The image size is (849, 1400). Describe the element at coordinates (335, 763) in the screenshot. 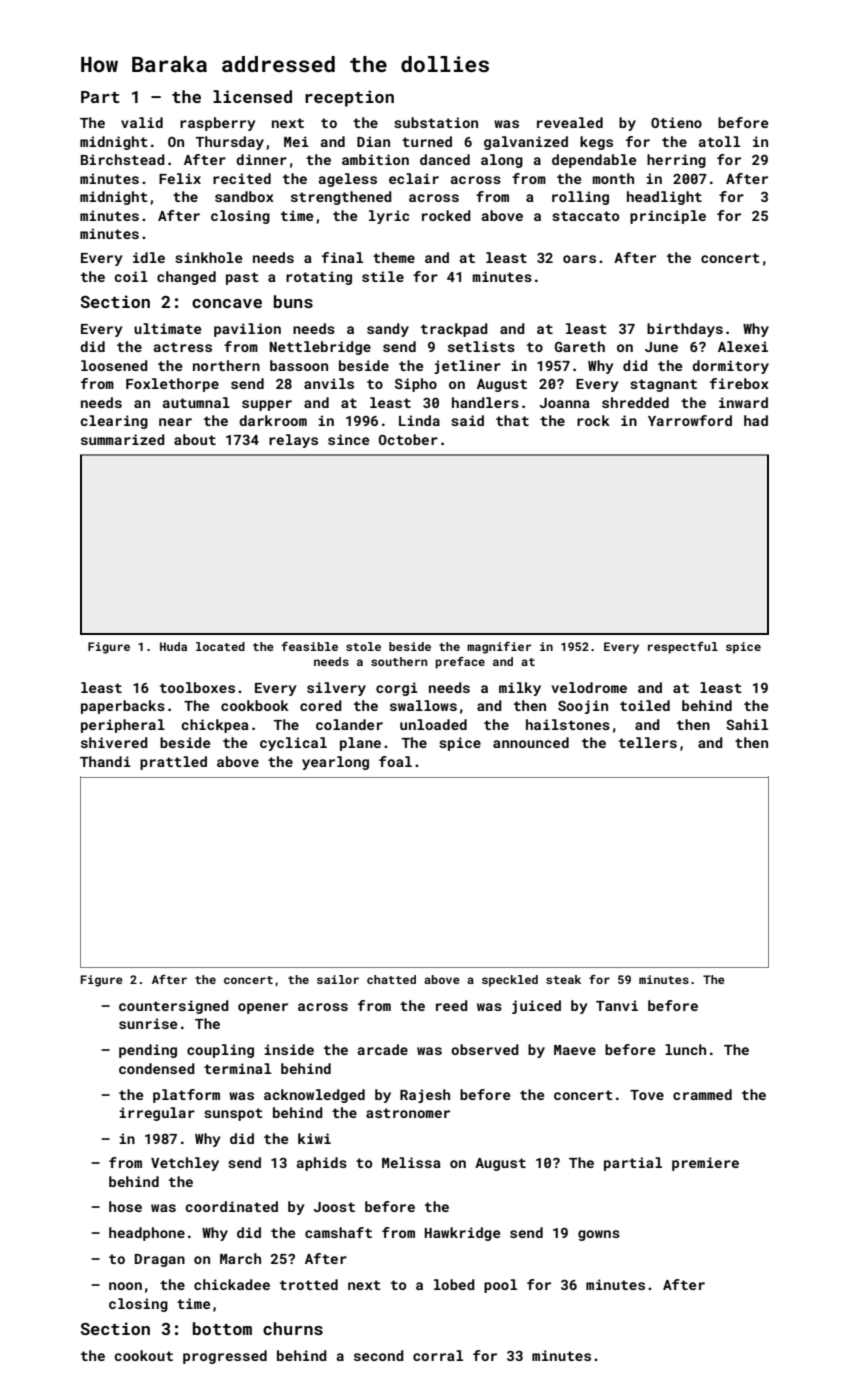

I see `yearlong` at that location.
